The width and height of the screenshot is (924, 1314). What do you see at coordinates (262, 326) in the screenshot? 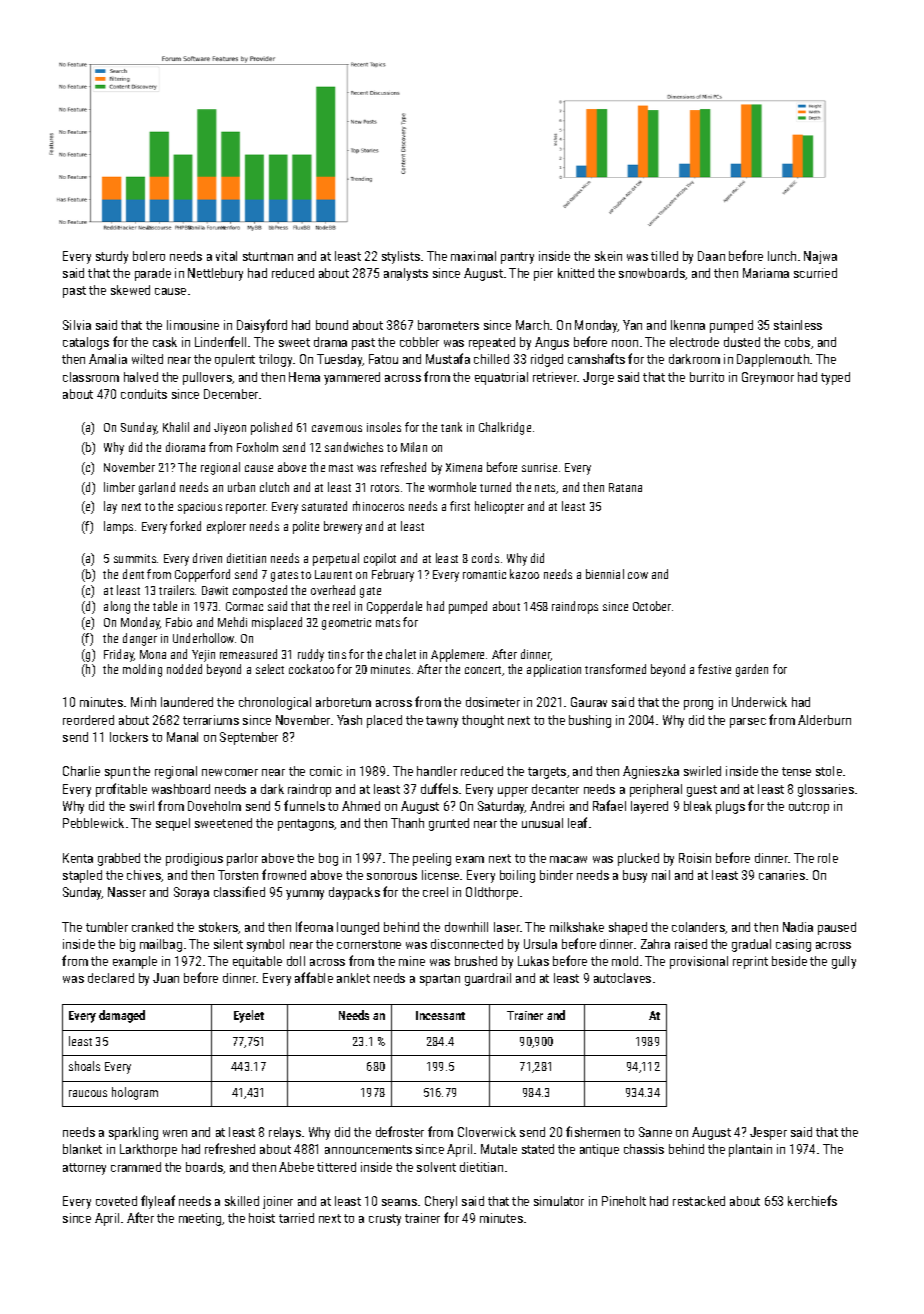
I see `Daisyford` at bounding box center [262, 326].
